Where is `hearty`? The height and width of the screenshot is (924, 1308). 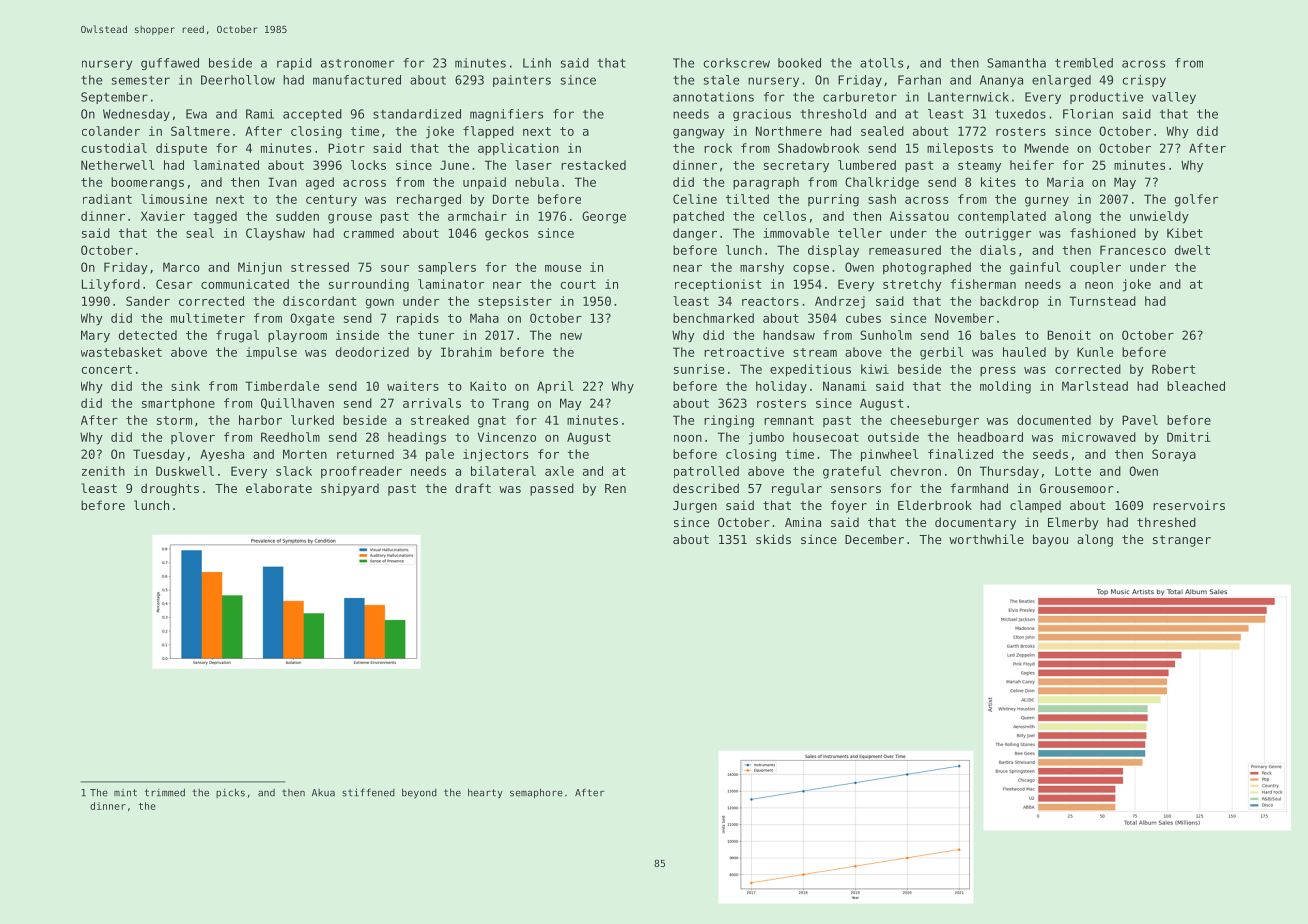
hearty is located at coordinates (485, 794).
